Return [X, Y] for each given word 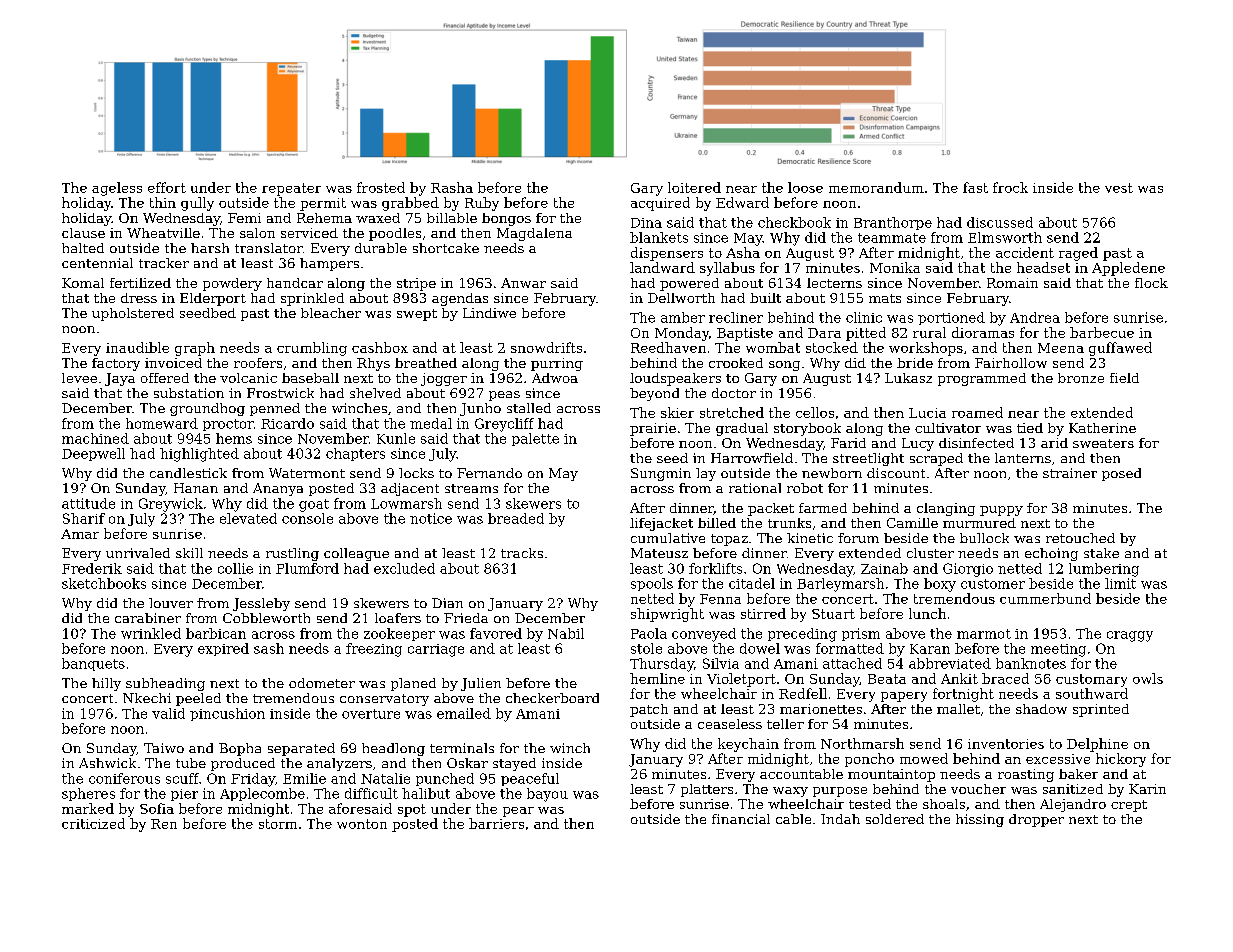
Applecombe [262, 794]
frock [1010, 187]
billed [717, 523]
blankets [659, 237]
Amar [80, 534]
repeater [291, 189]
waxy [790, 792]
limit [1120, 583]
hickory [1121, 760]
